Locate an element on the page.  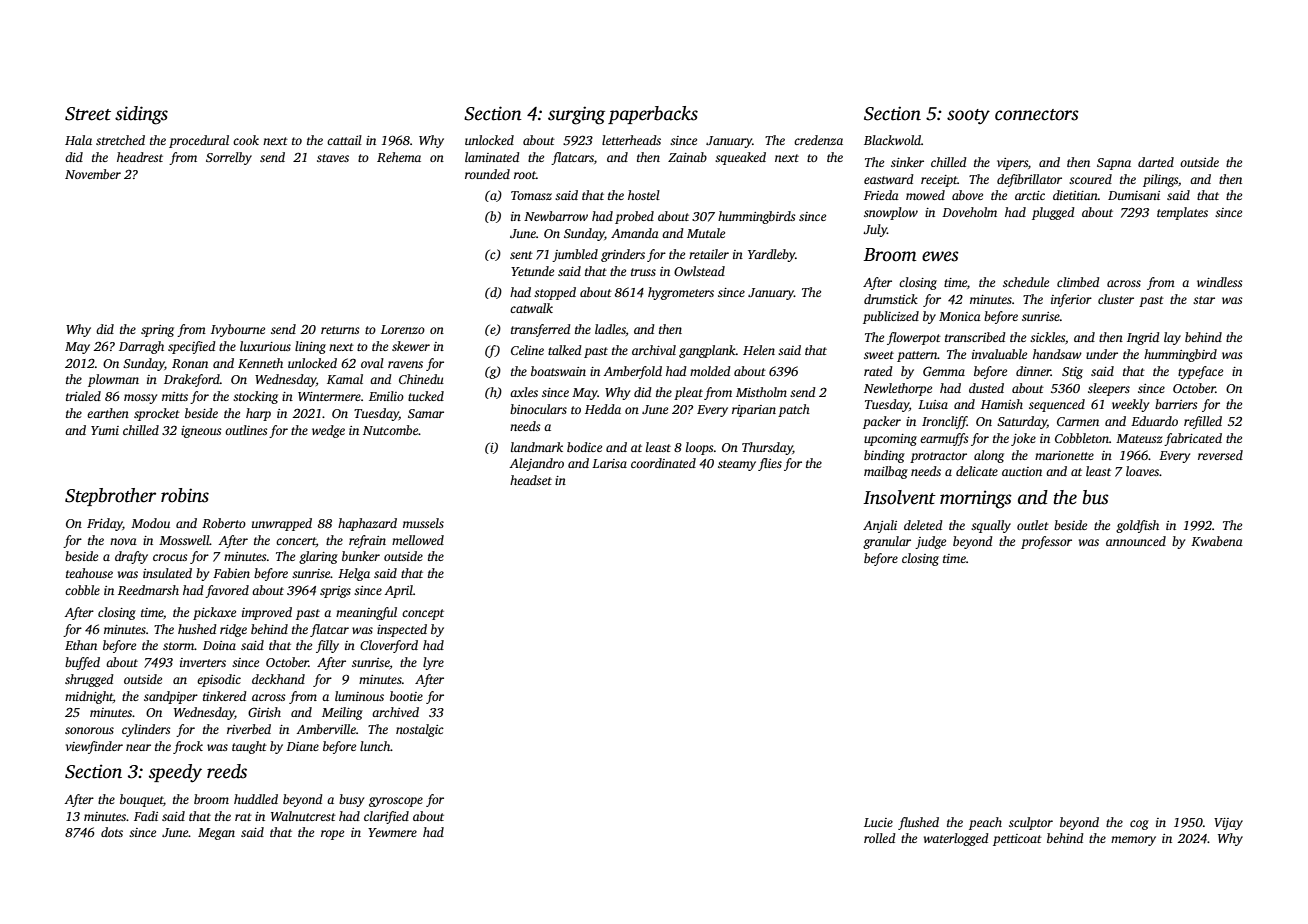
Insolvent is located at coordinates (899, 497).
